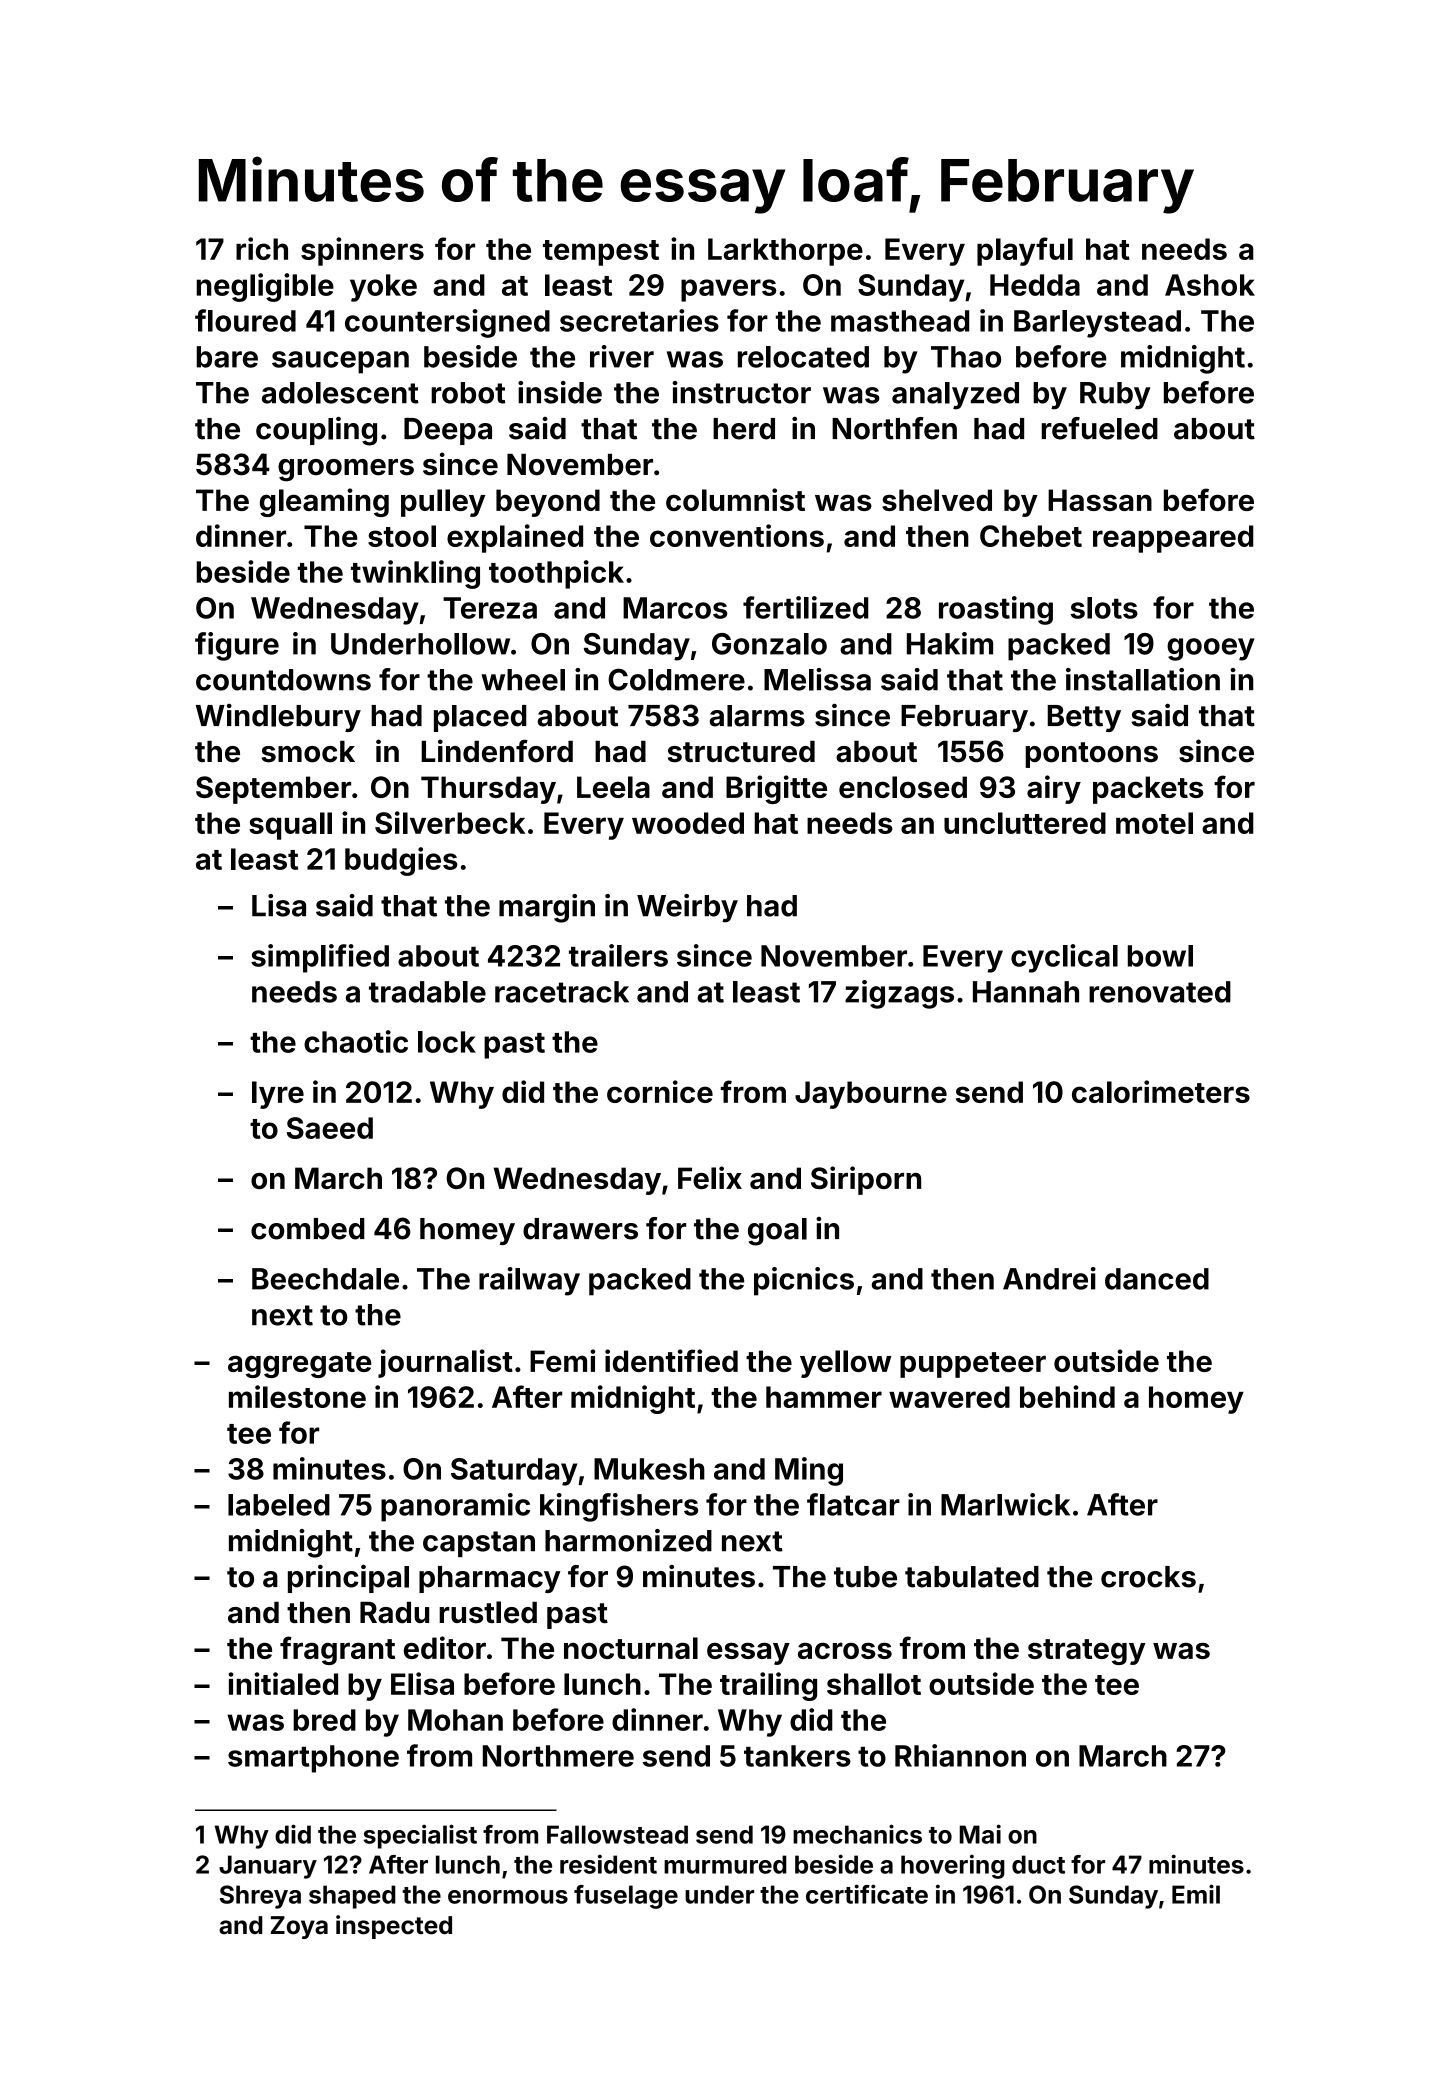  What do you see at coordinates (283, 1683) in the page?
I see `initialed` at bounding box center [283, 1683].
